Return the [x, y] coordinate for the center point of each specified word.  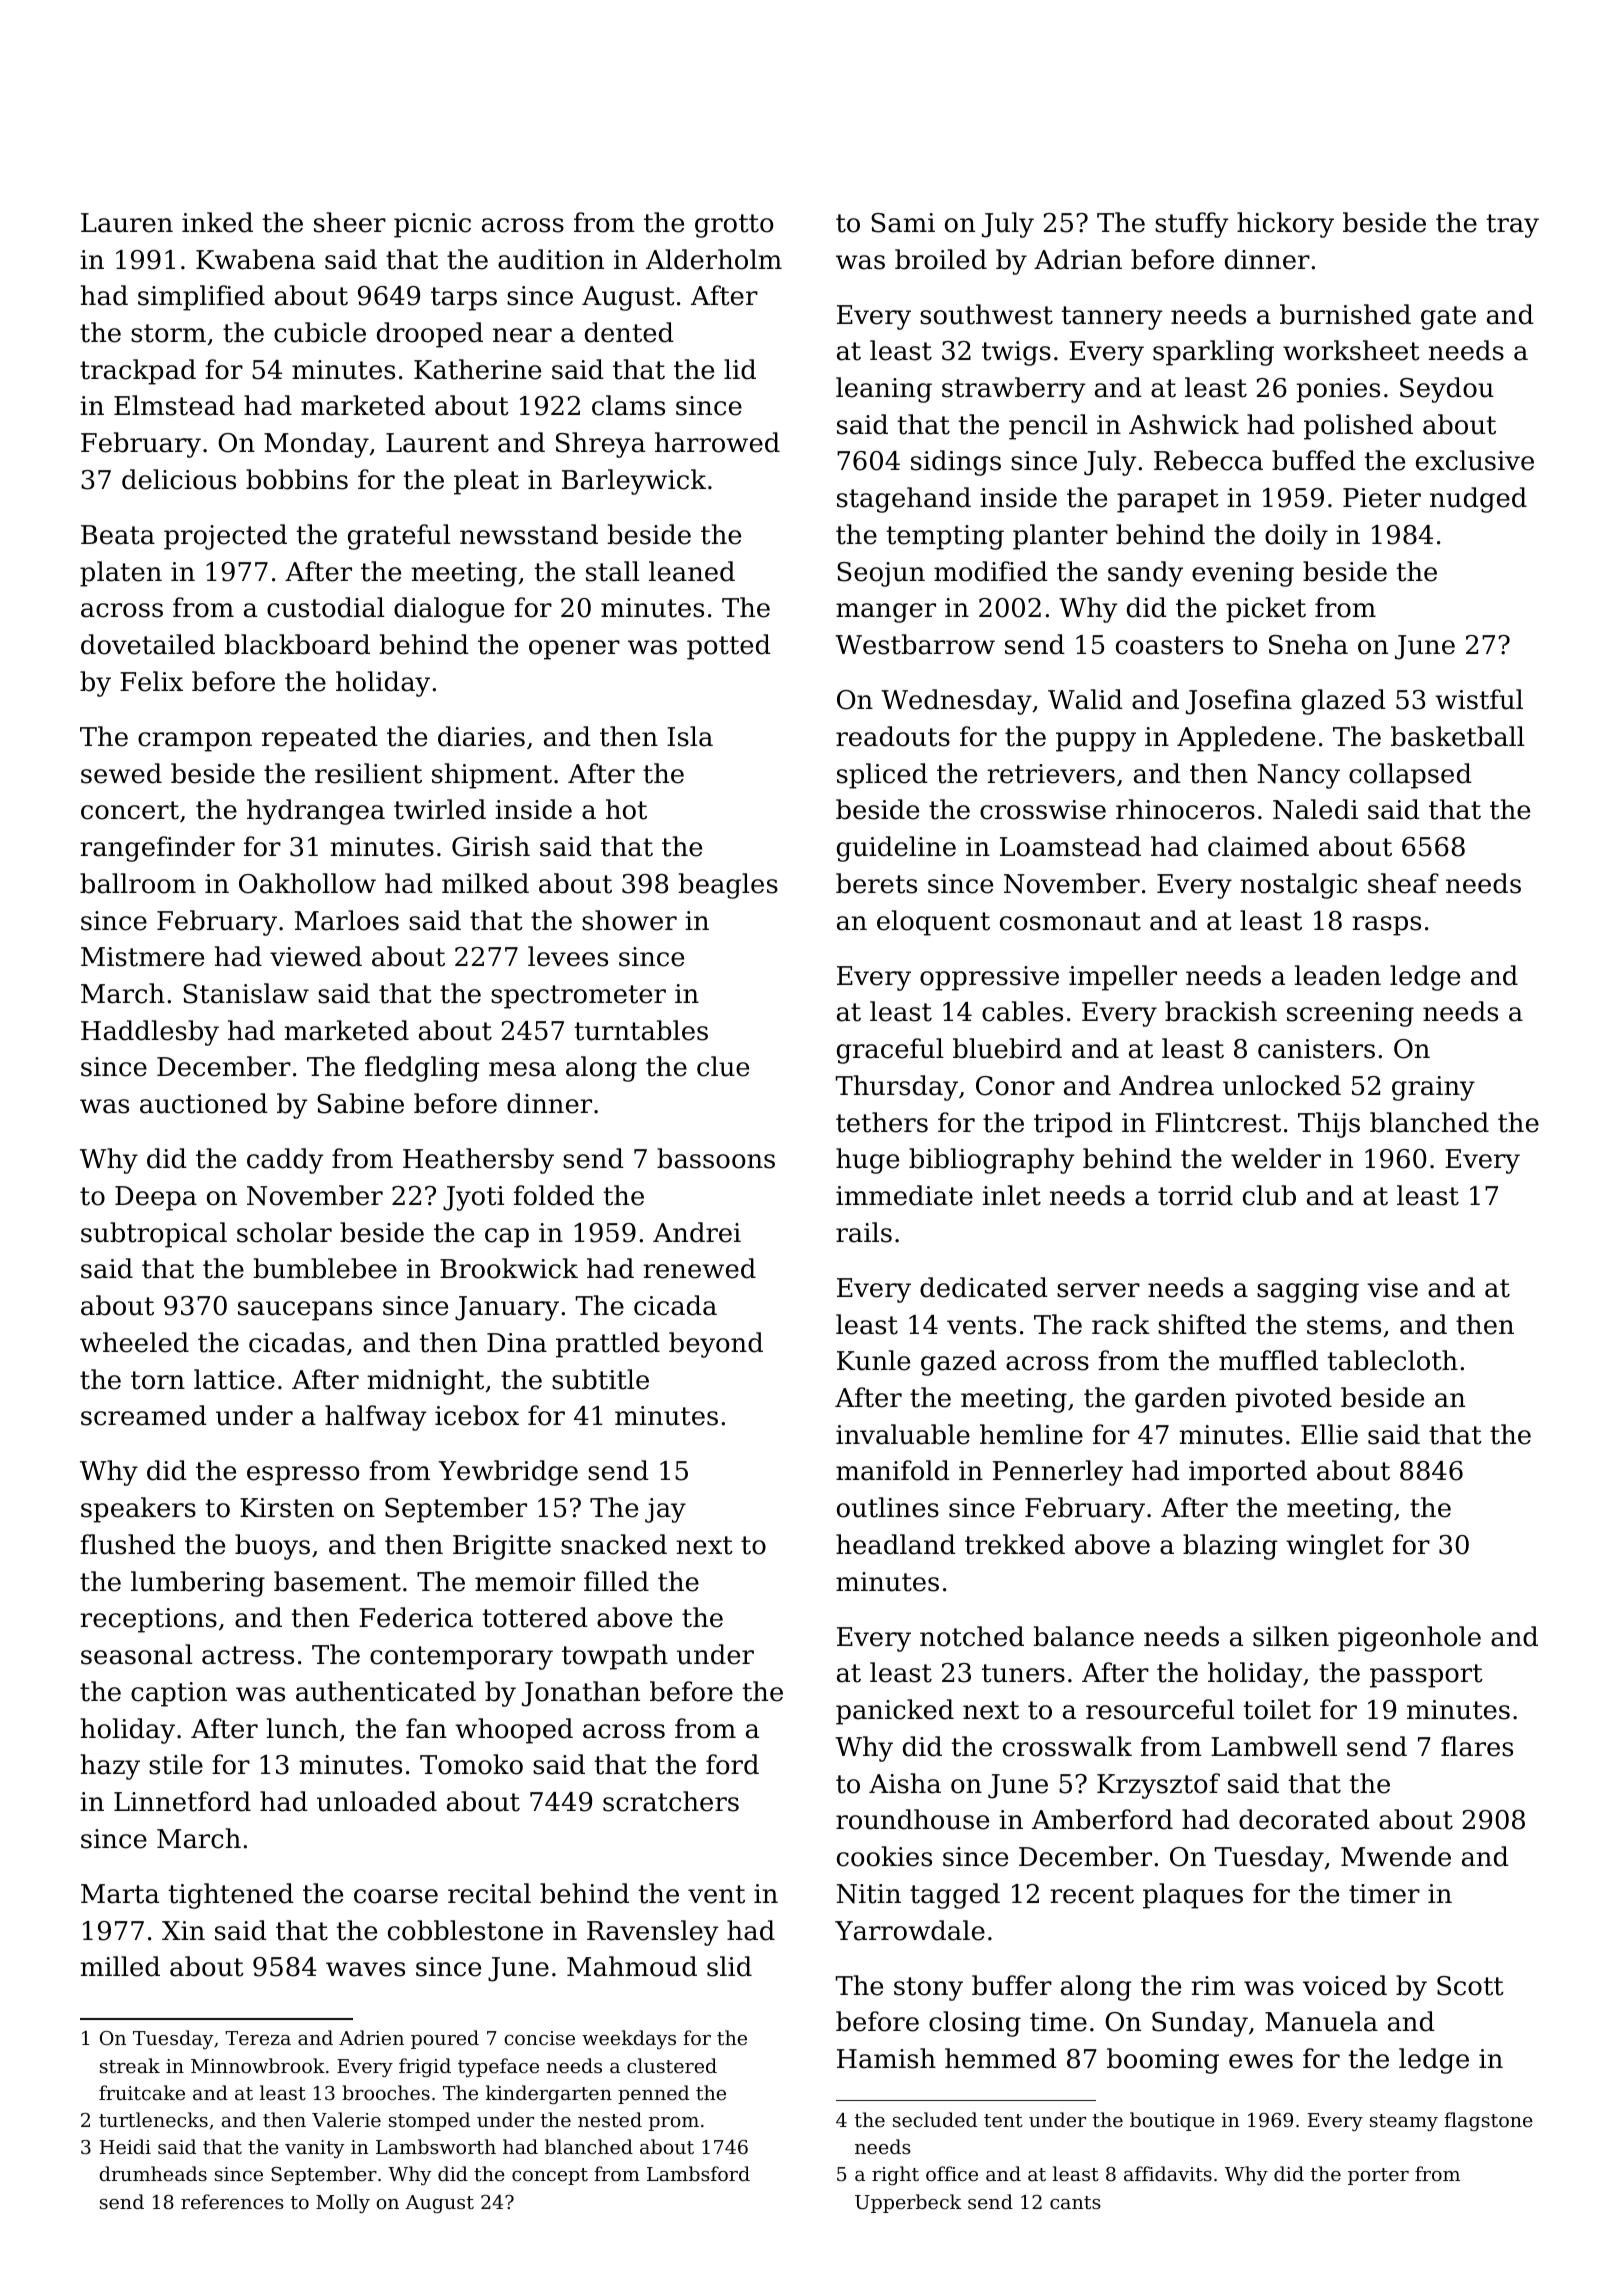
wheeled [134, 1342]
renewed [699, 1268]
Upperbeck [908, 2203]
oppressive [989, 978]
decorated [1304, 1819]
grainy [1433, 1088]
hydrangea [316, 812]
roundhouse [912, 1819]
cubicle [320, 332]
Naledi [1315, 809]
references [232, 2201]
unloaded [377, 1801]
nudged [1478, 500]
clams [628, 405]
